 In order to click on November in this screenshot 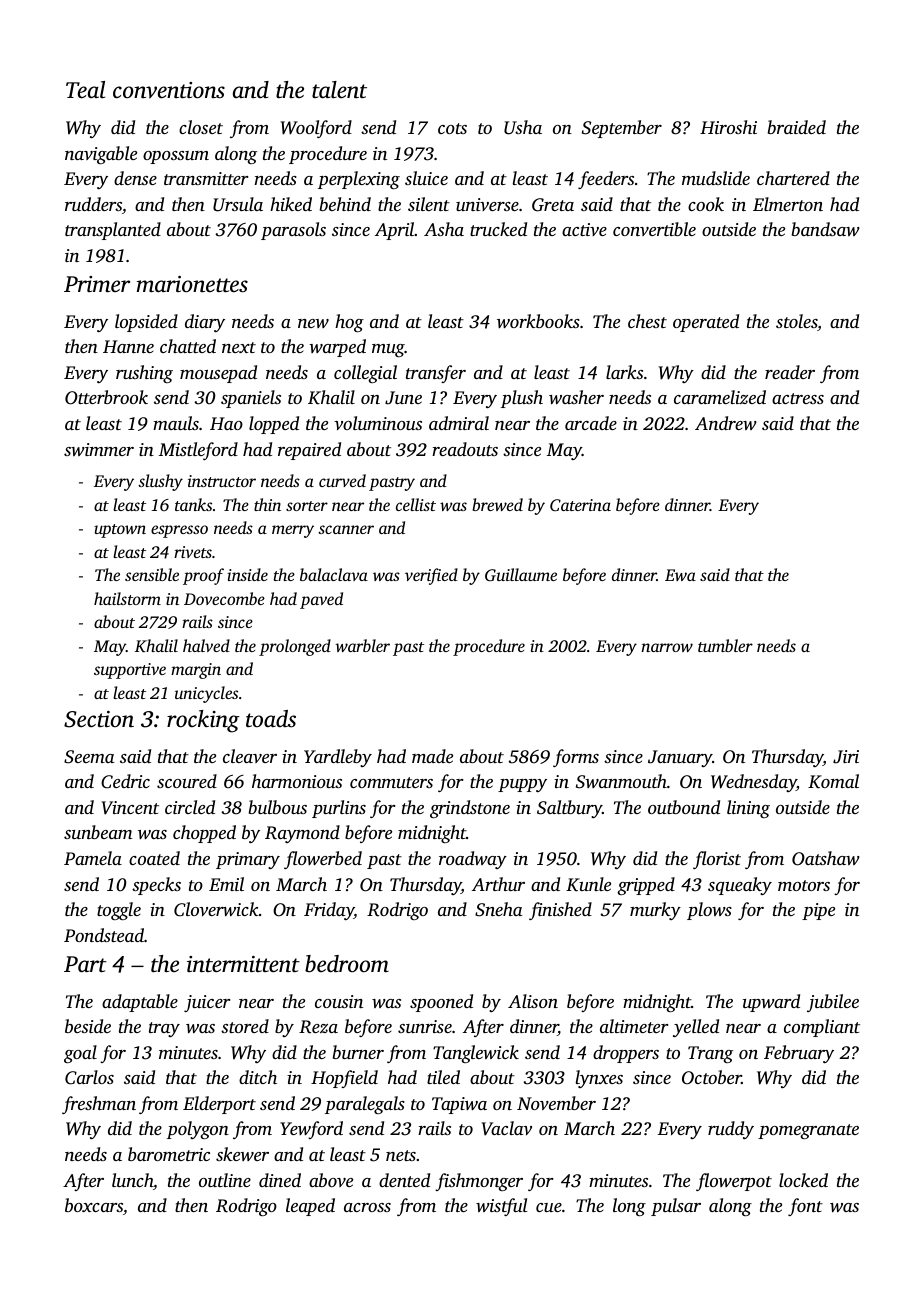, I will do `click(556, 1103)`.
